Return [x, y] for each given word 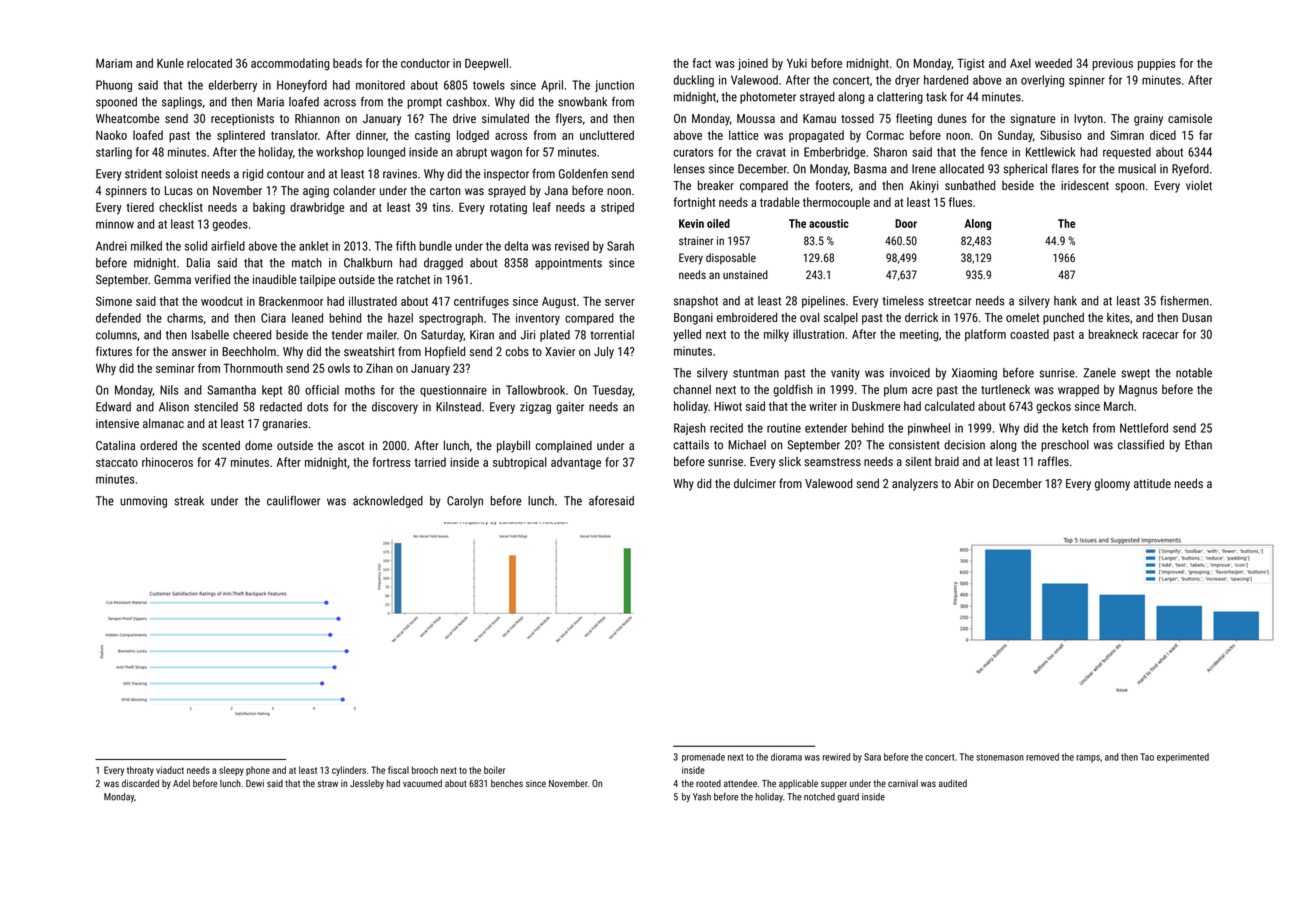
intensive [117, 423]
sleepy [231, 771]
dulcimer [755, 483]
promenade [703, 758]
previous [1112, 64]
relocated [209, 63]
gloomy [1112, 485]
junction [614, 86]
